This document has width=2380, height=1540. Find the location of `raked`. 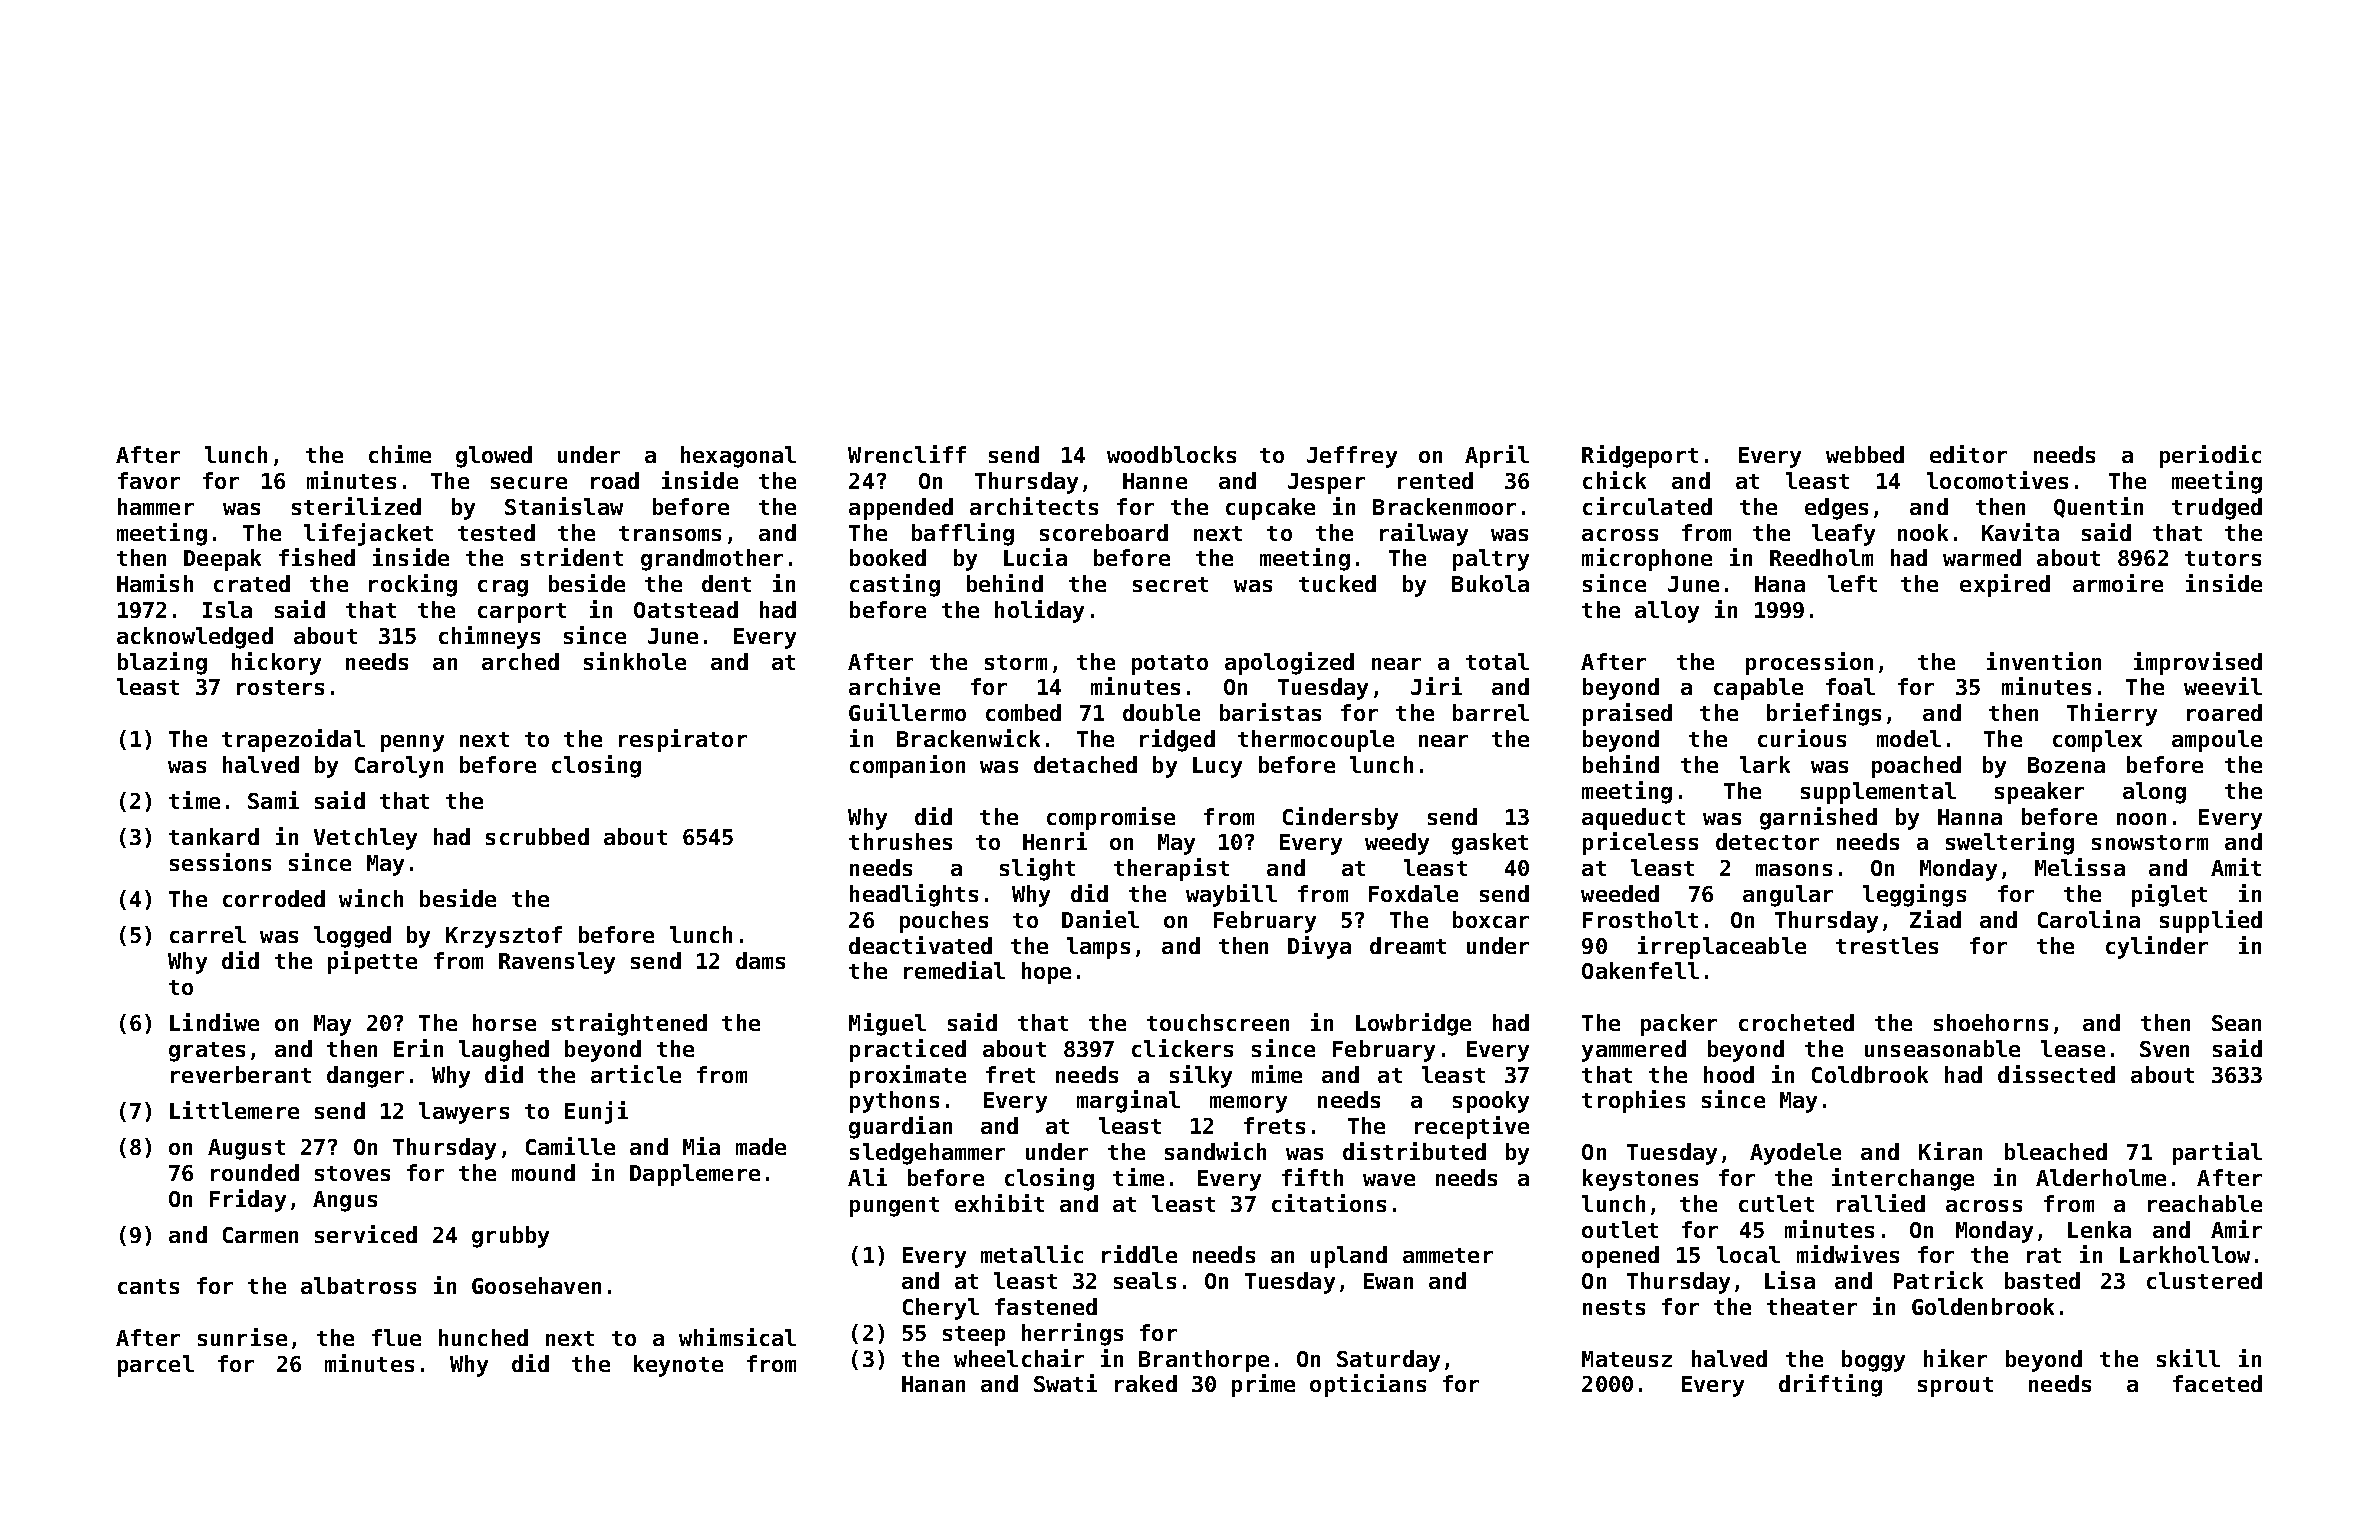

raked is located at coordinates (1146, 1383).
